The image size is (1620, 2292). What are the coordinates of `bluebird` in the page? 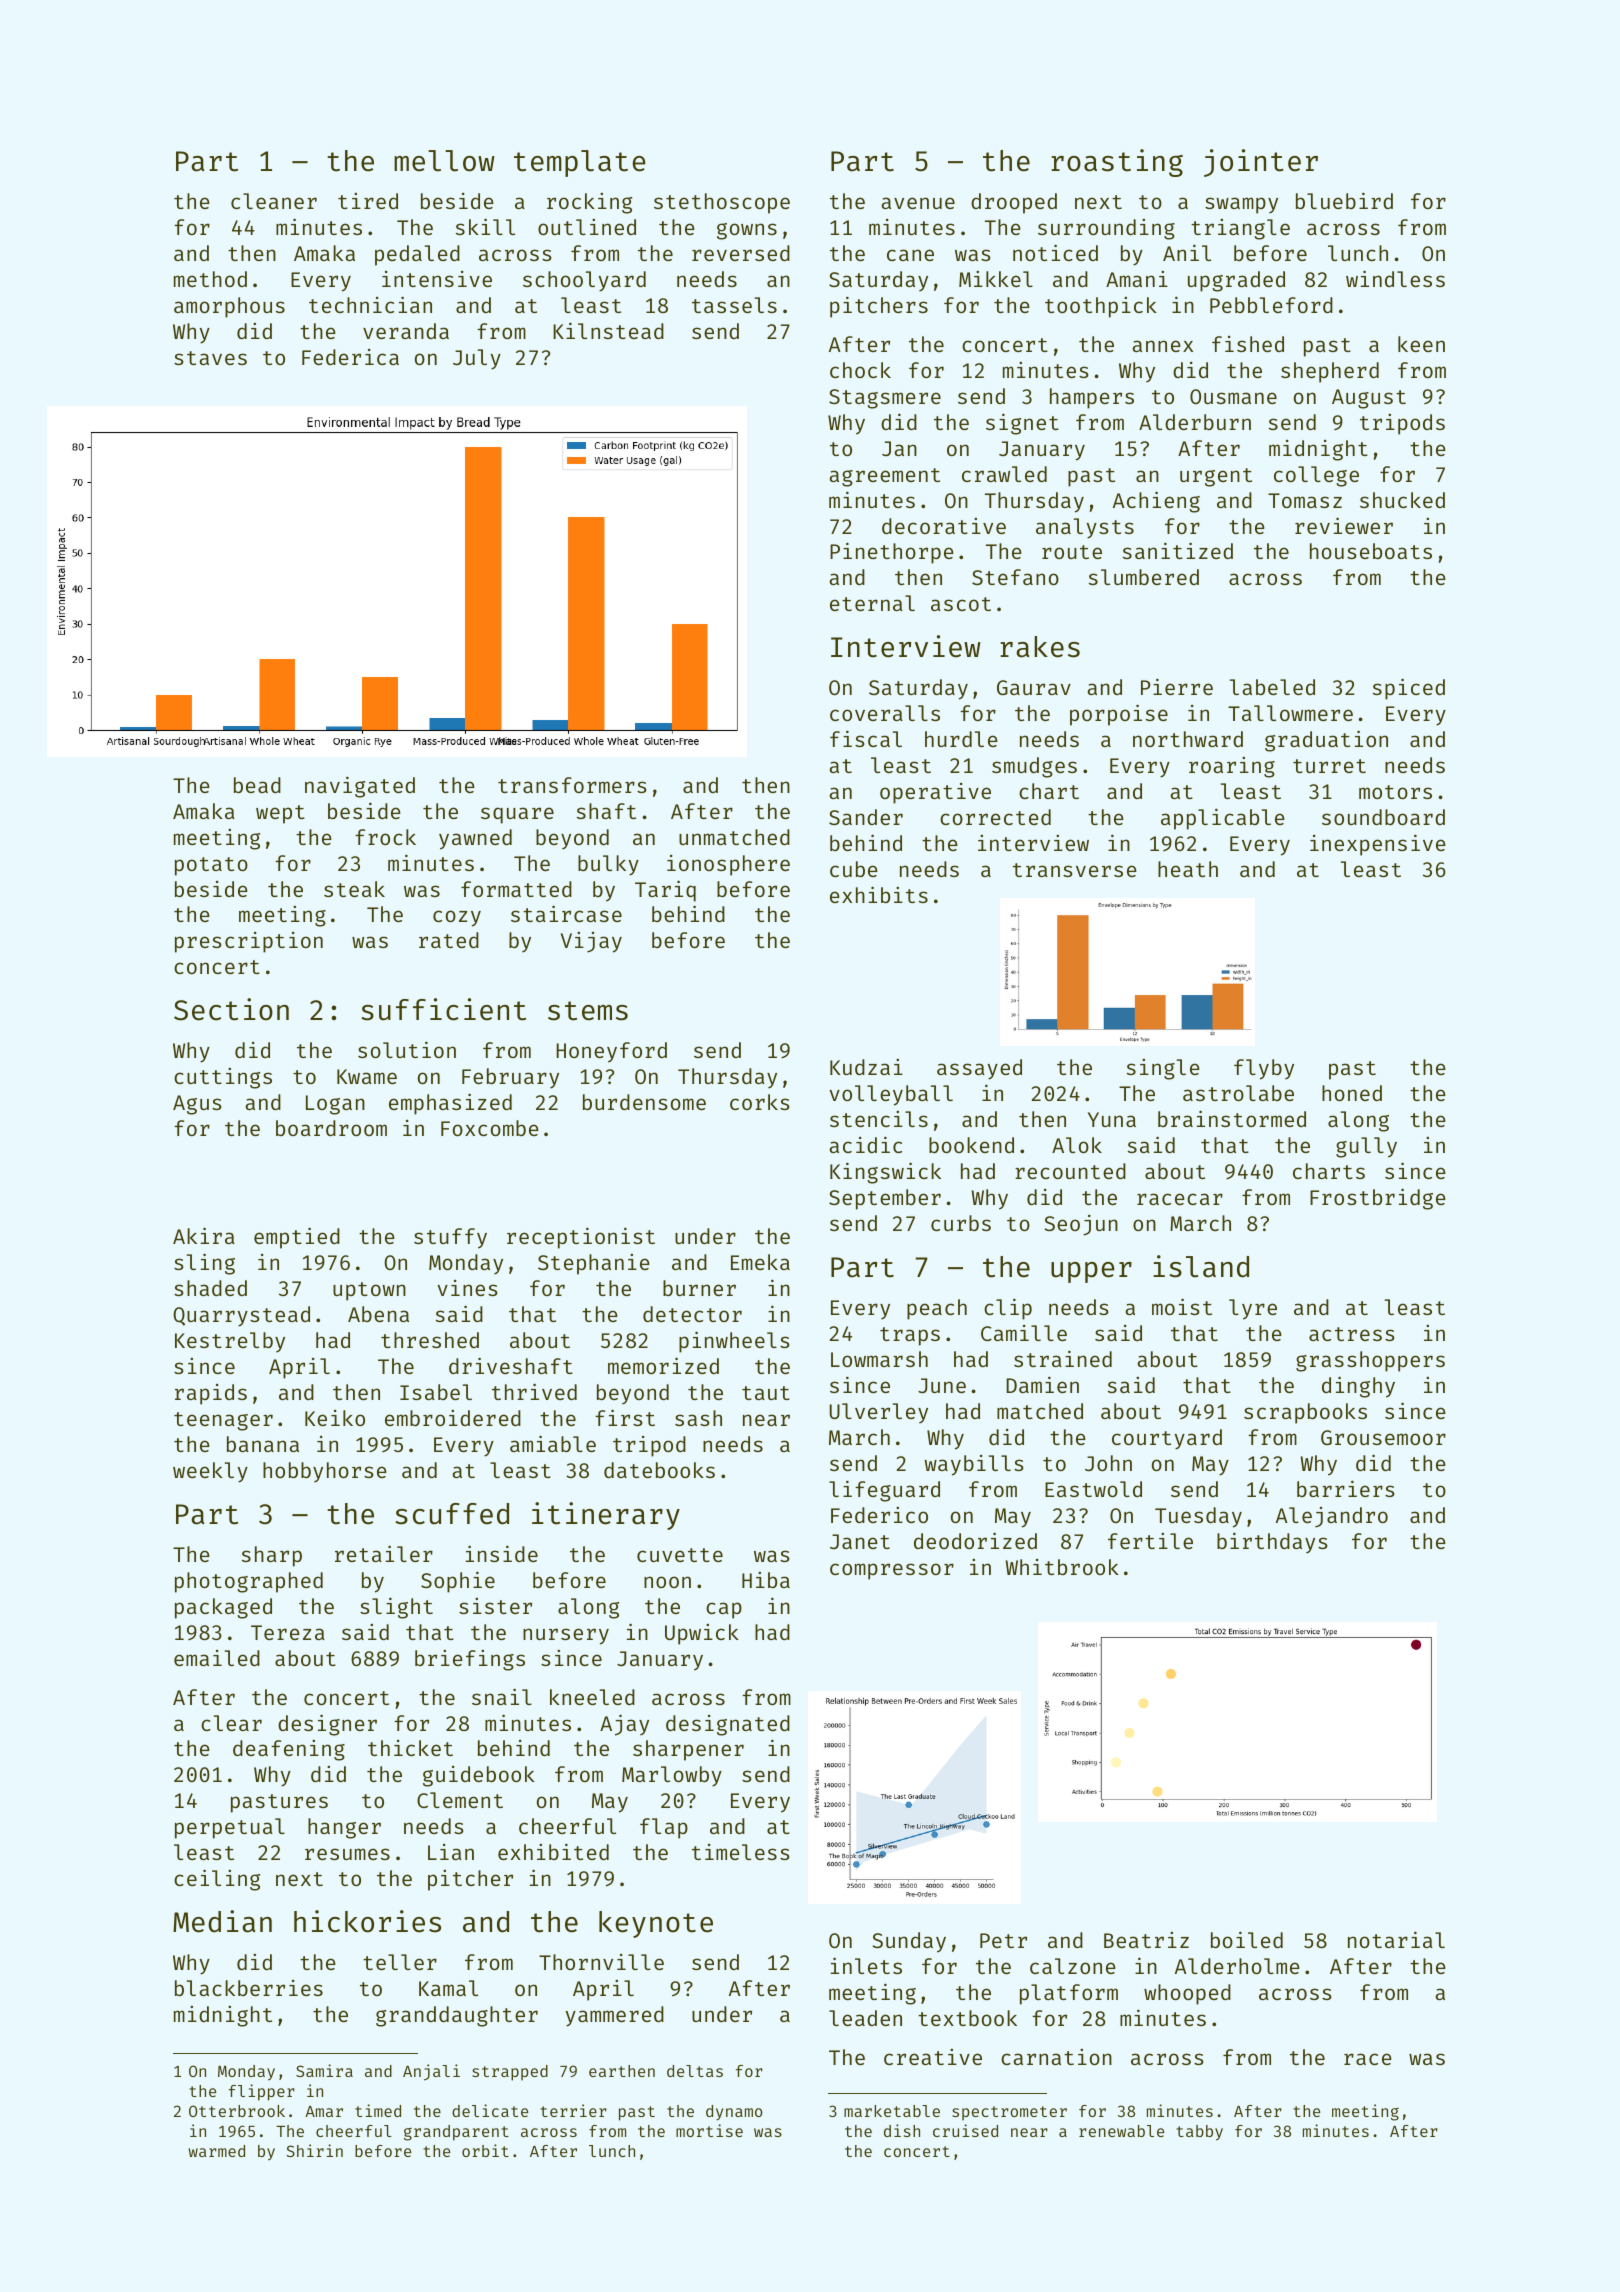 It's located at (1344, 200).
